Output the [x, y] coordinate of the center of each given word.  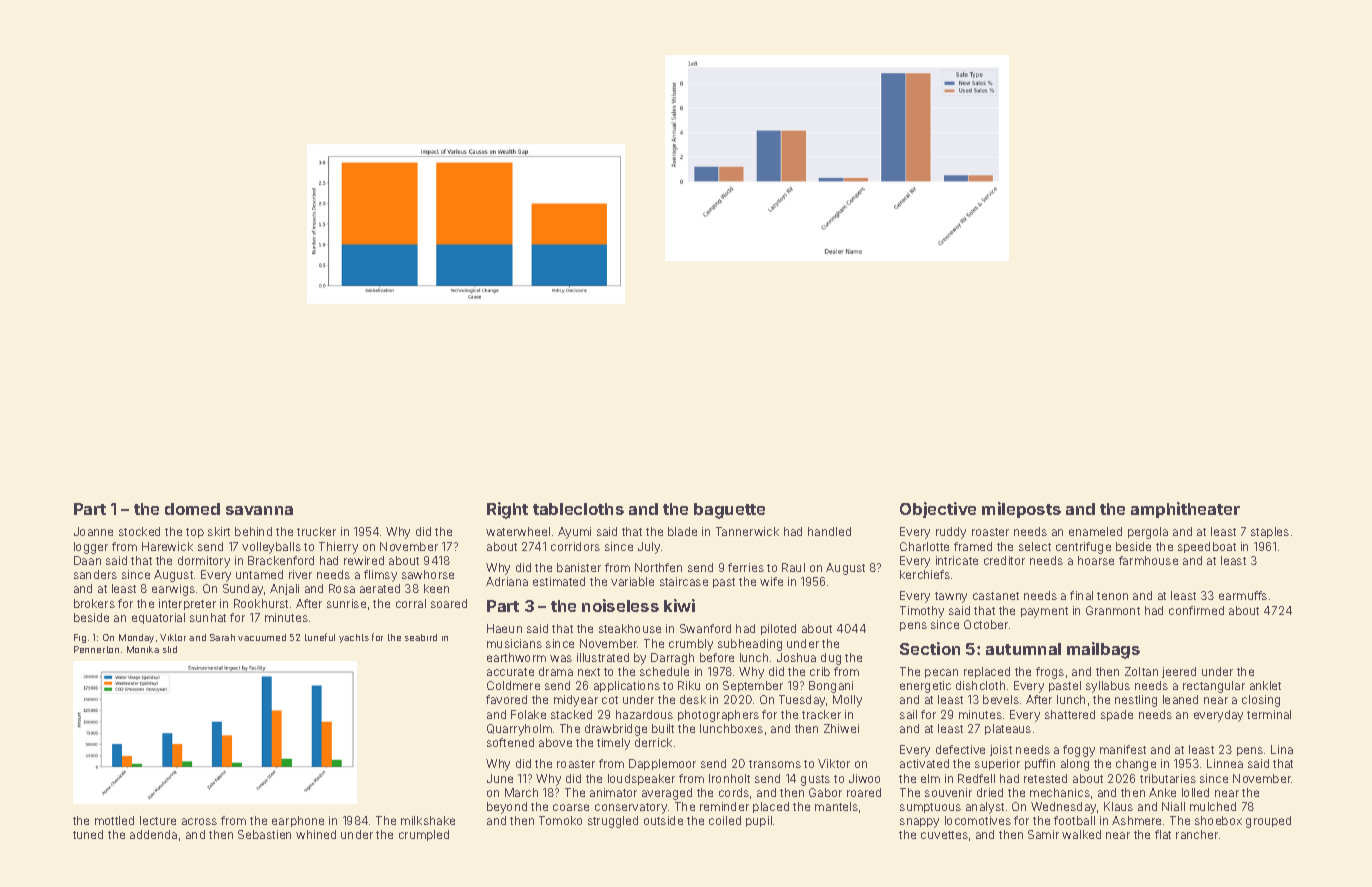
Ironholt [729, 778]
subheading [750, 645]
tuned [88, 834]
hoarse [1096, 560]
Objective [938, 510]
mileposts [1021, 510]
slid [170, 649]
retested [1045, 778]
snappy [919, 823]
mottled [114, 820]
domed [192, 509]
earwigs [173, 590]
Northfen [658, 567]
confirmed [1196, 610]
